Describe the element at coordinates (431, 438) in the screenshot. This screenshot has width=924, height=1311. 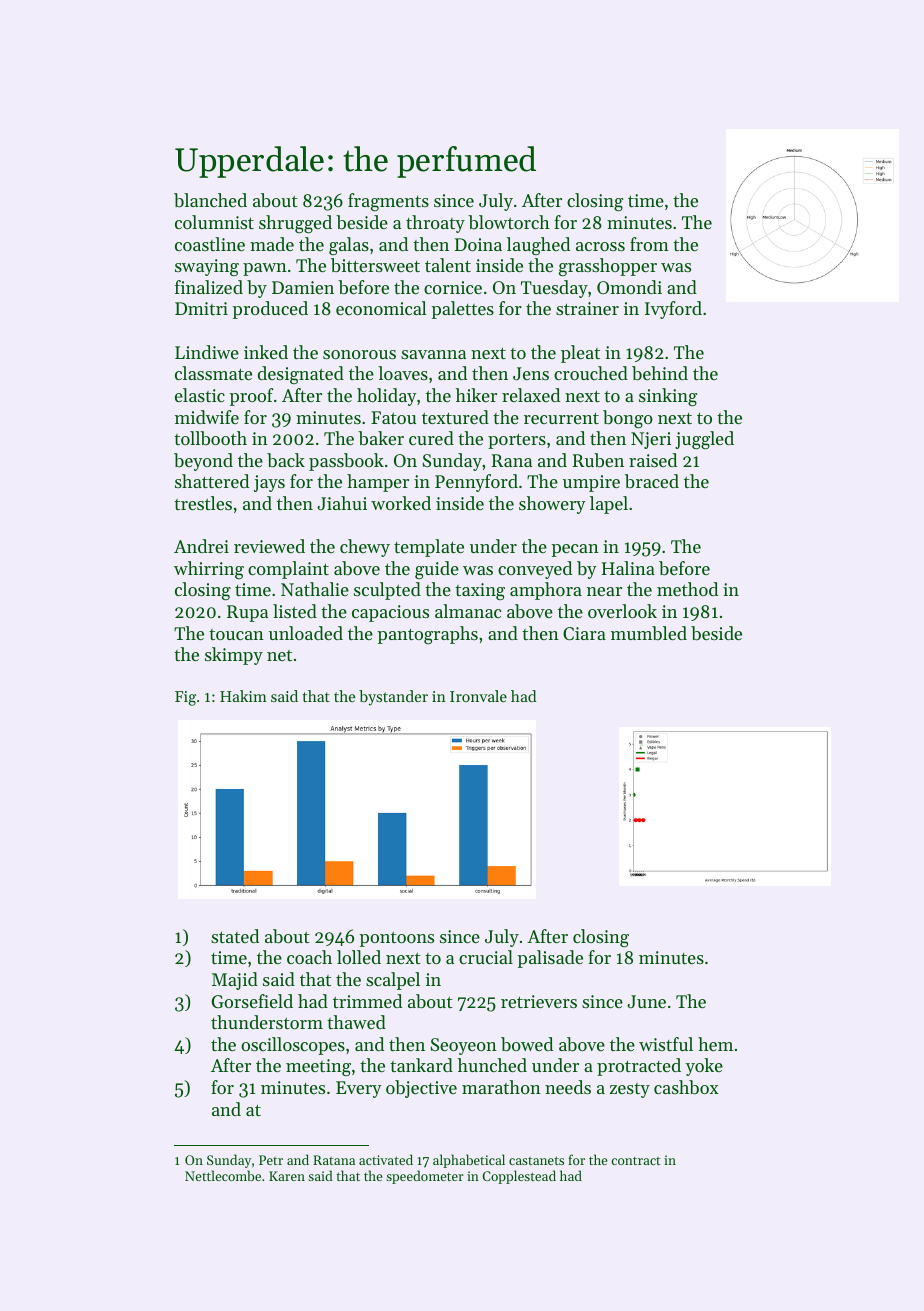
I see `cured` at that location.
